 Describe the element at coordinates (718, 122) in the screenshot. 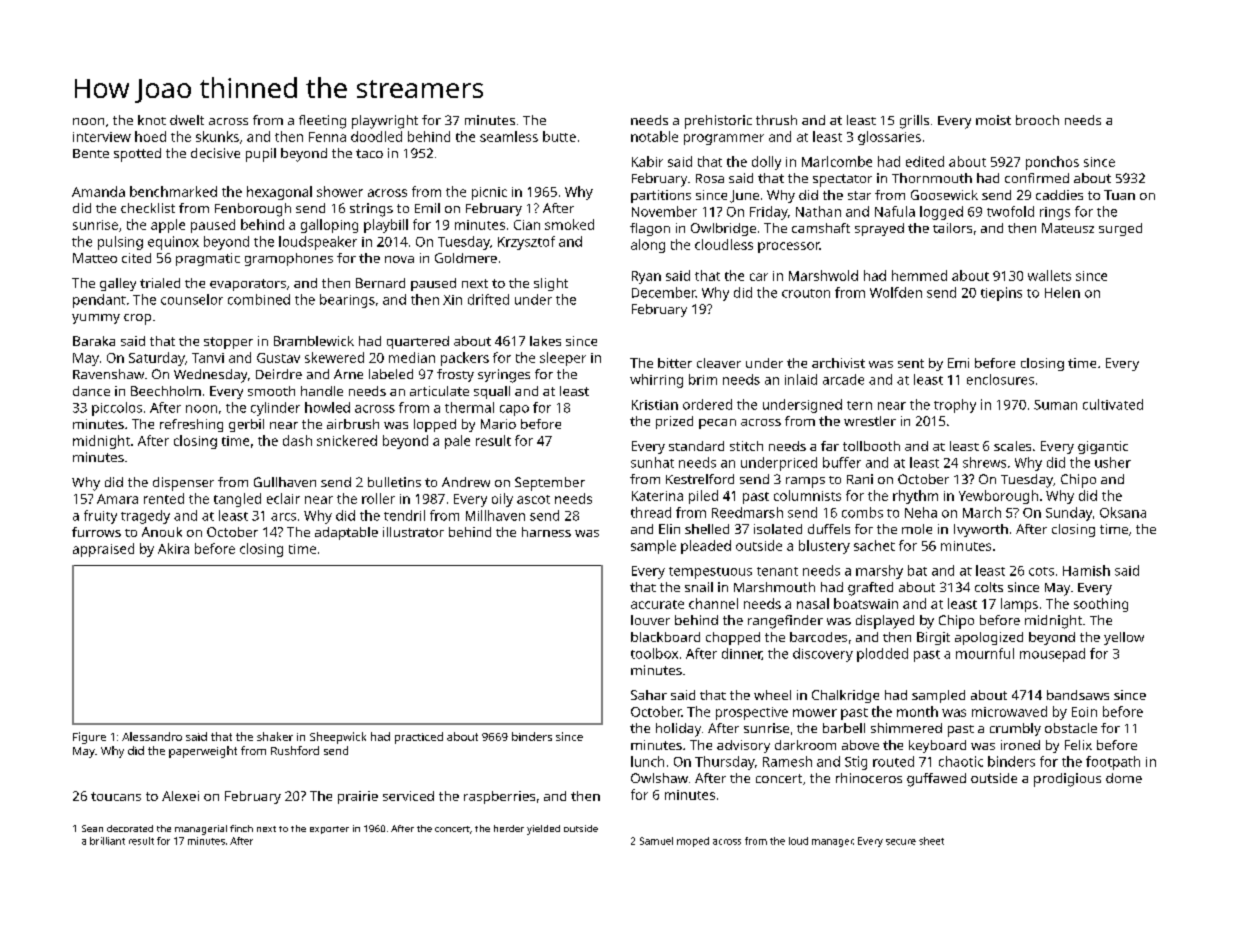

I see `prehistoric` at that location.
